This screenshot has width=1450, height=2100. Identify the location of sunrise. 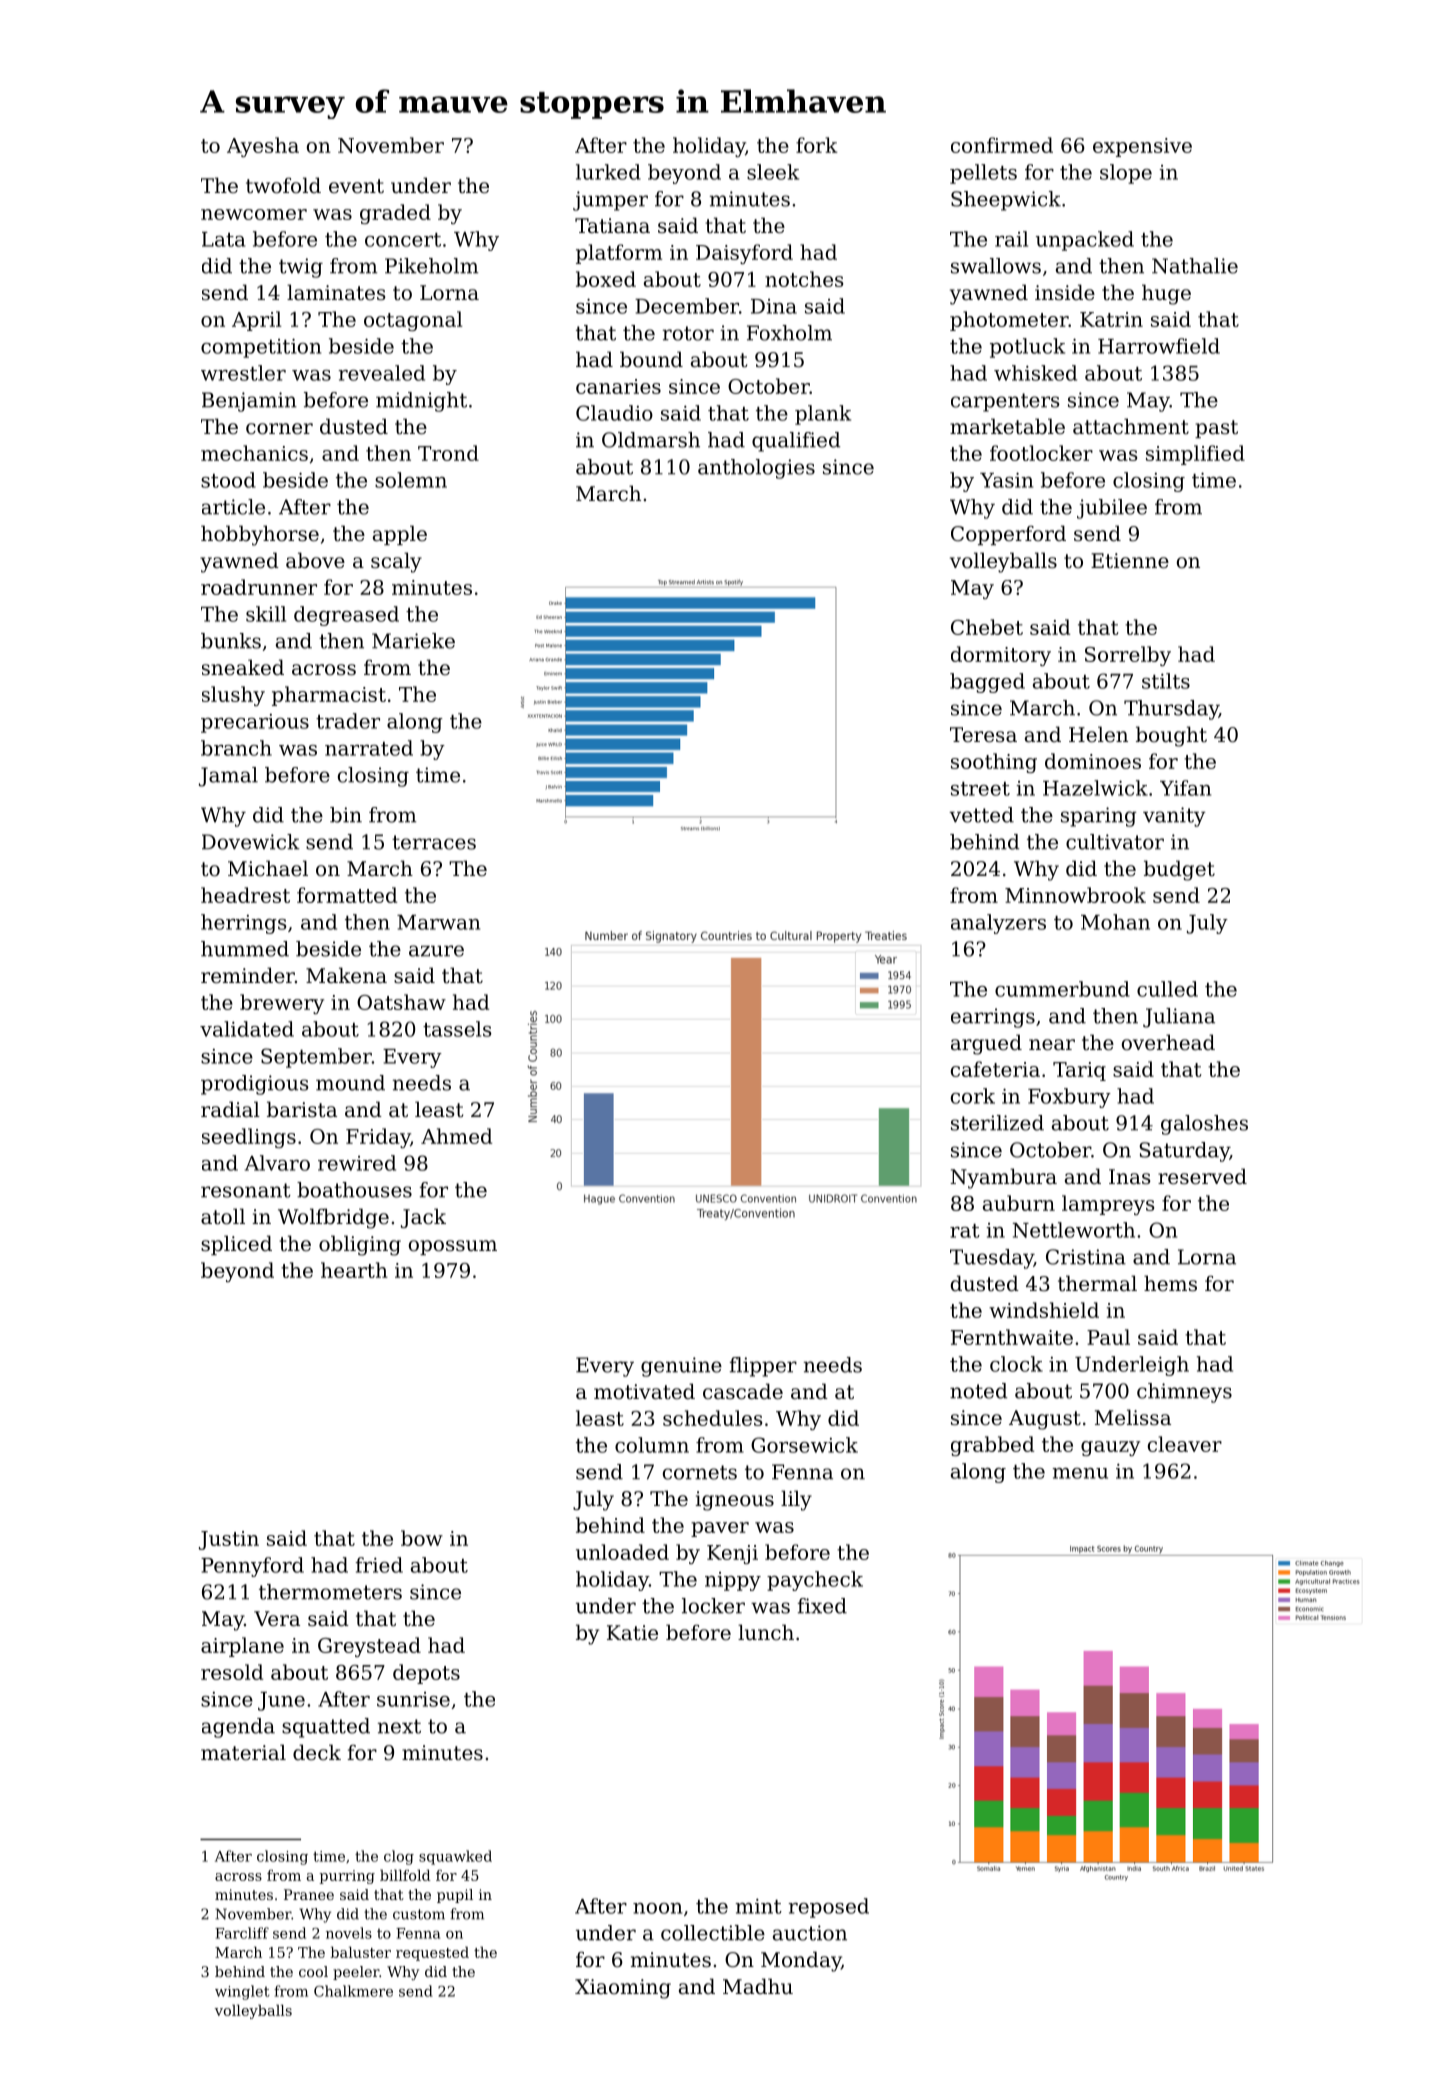
(413, 1699).
